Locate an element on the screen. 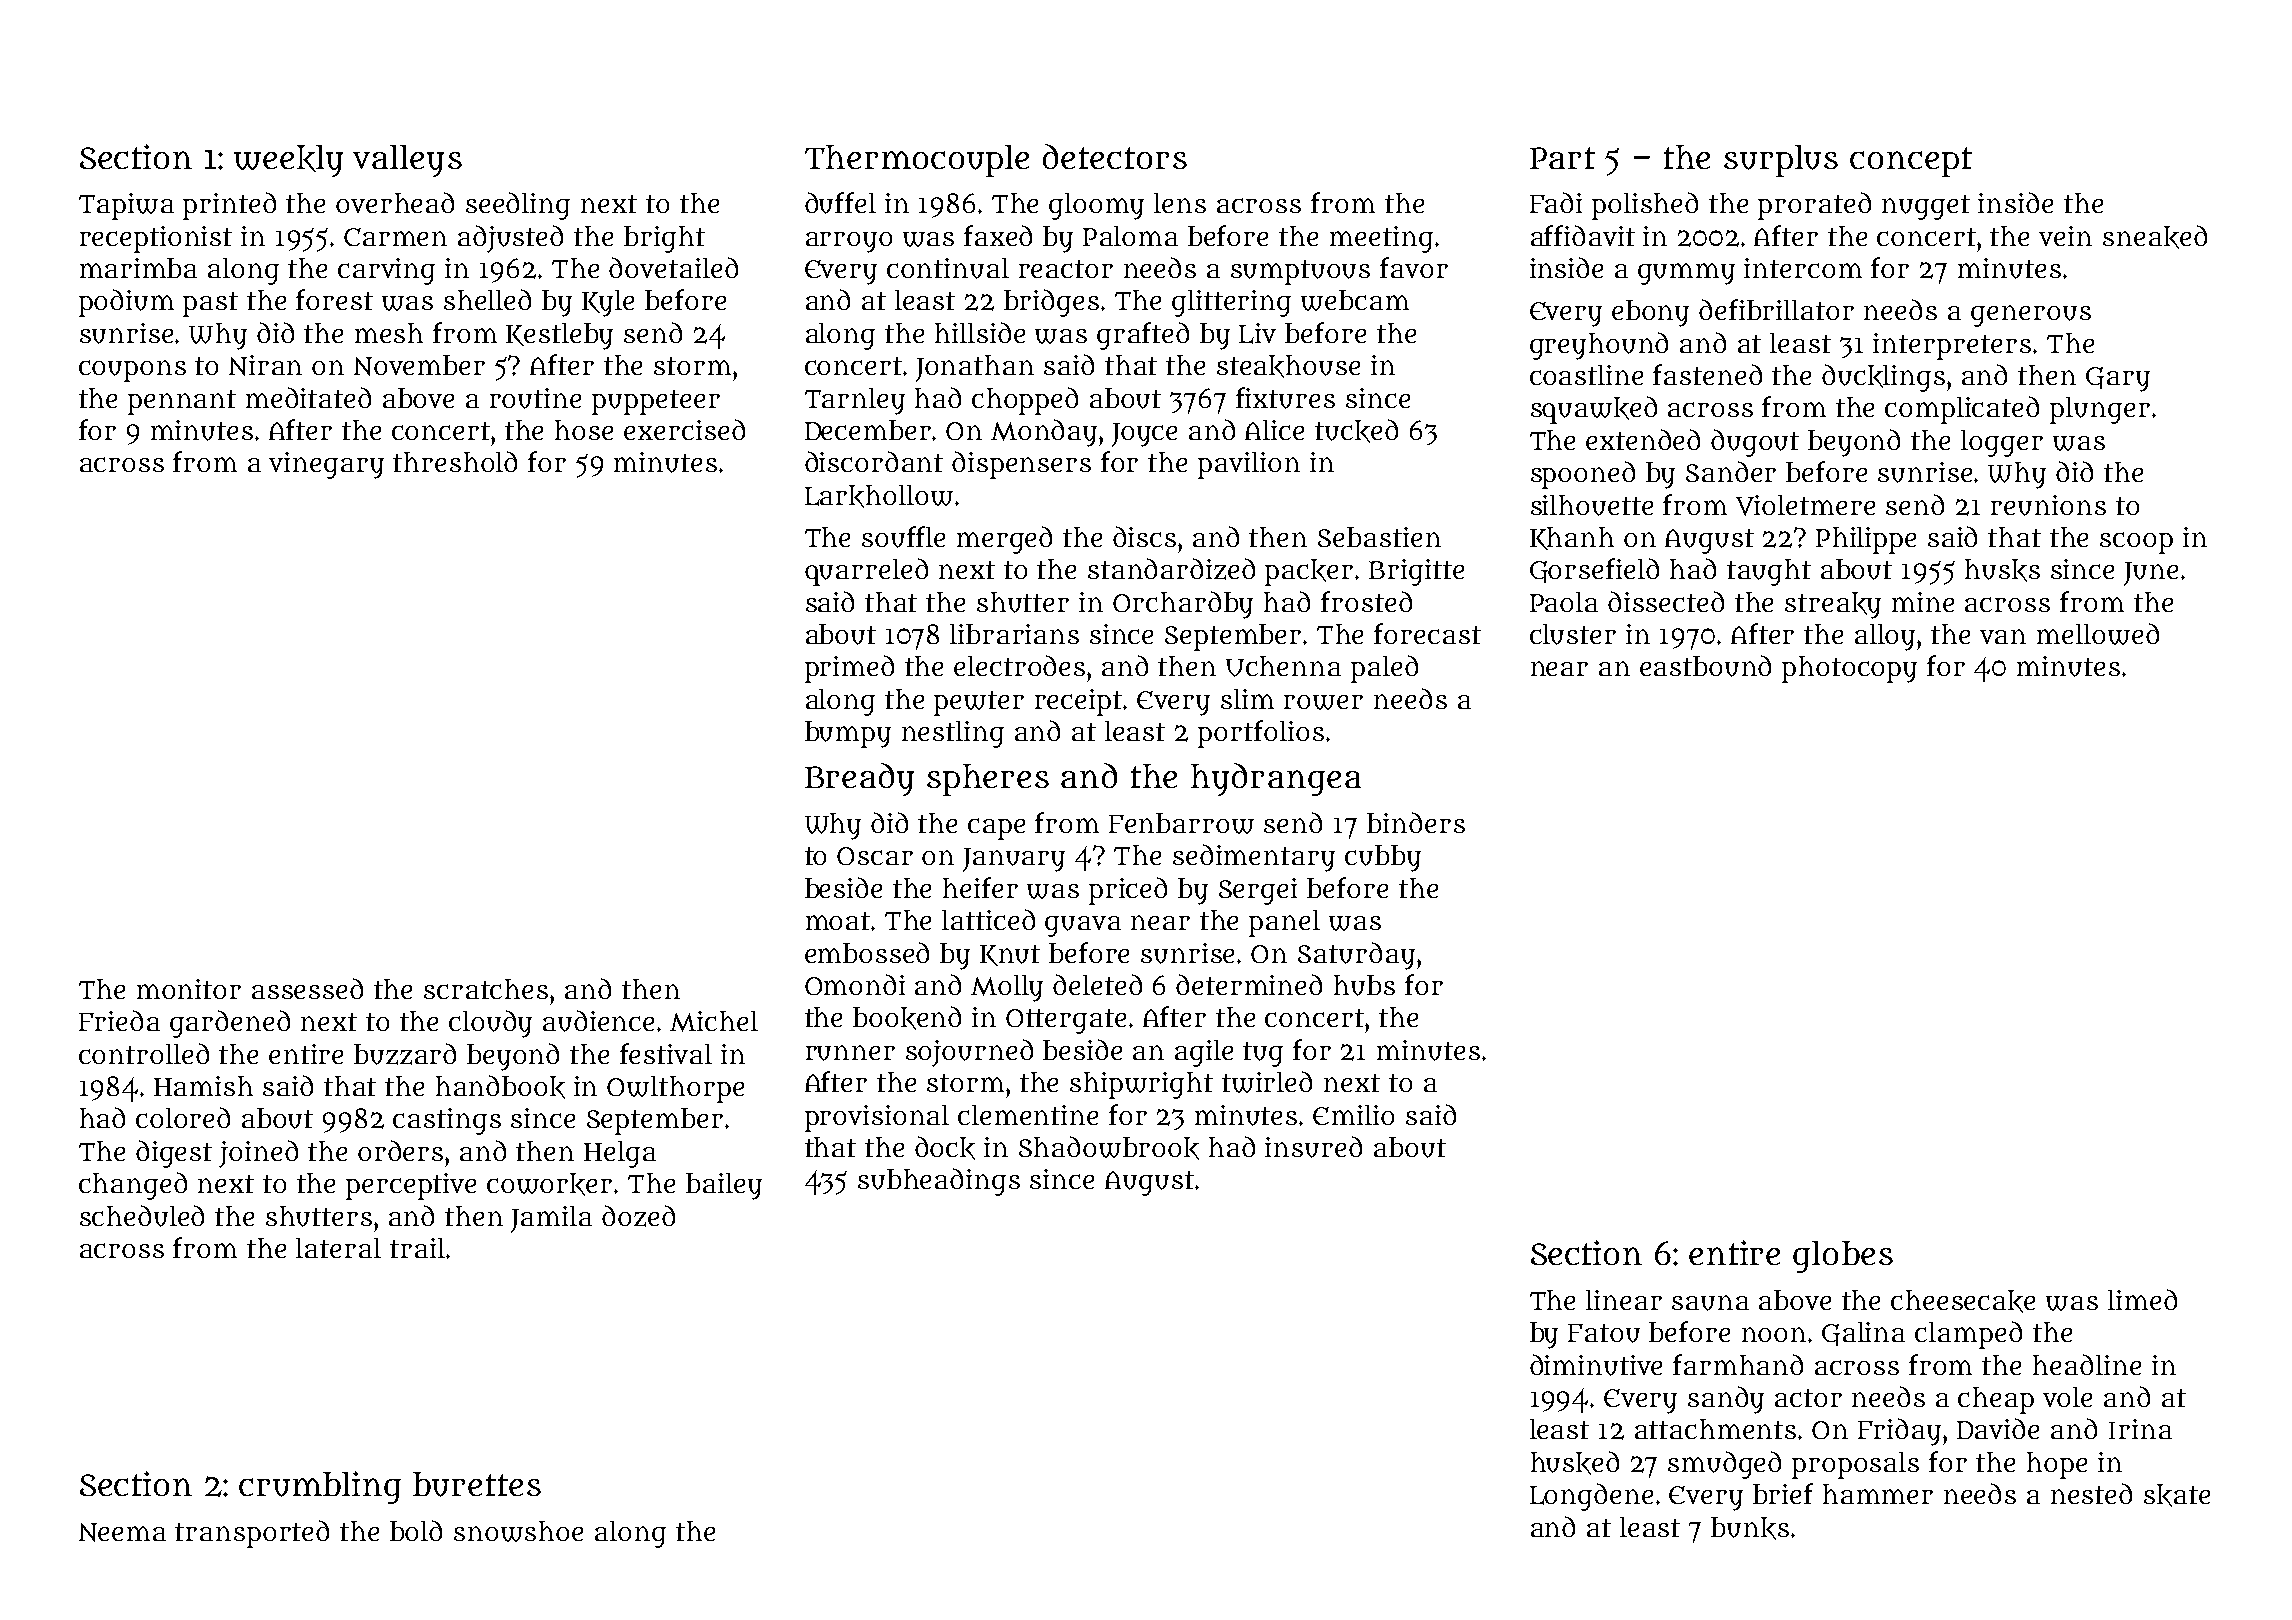 The height and width of the screenshot is (1620, 2292). agile is located at coordinates (1204, 1053).
